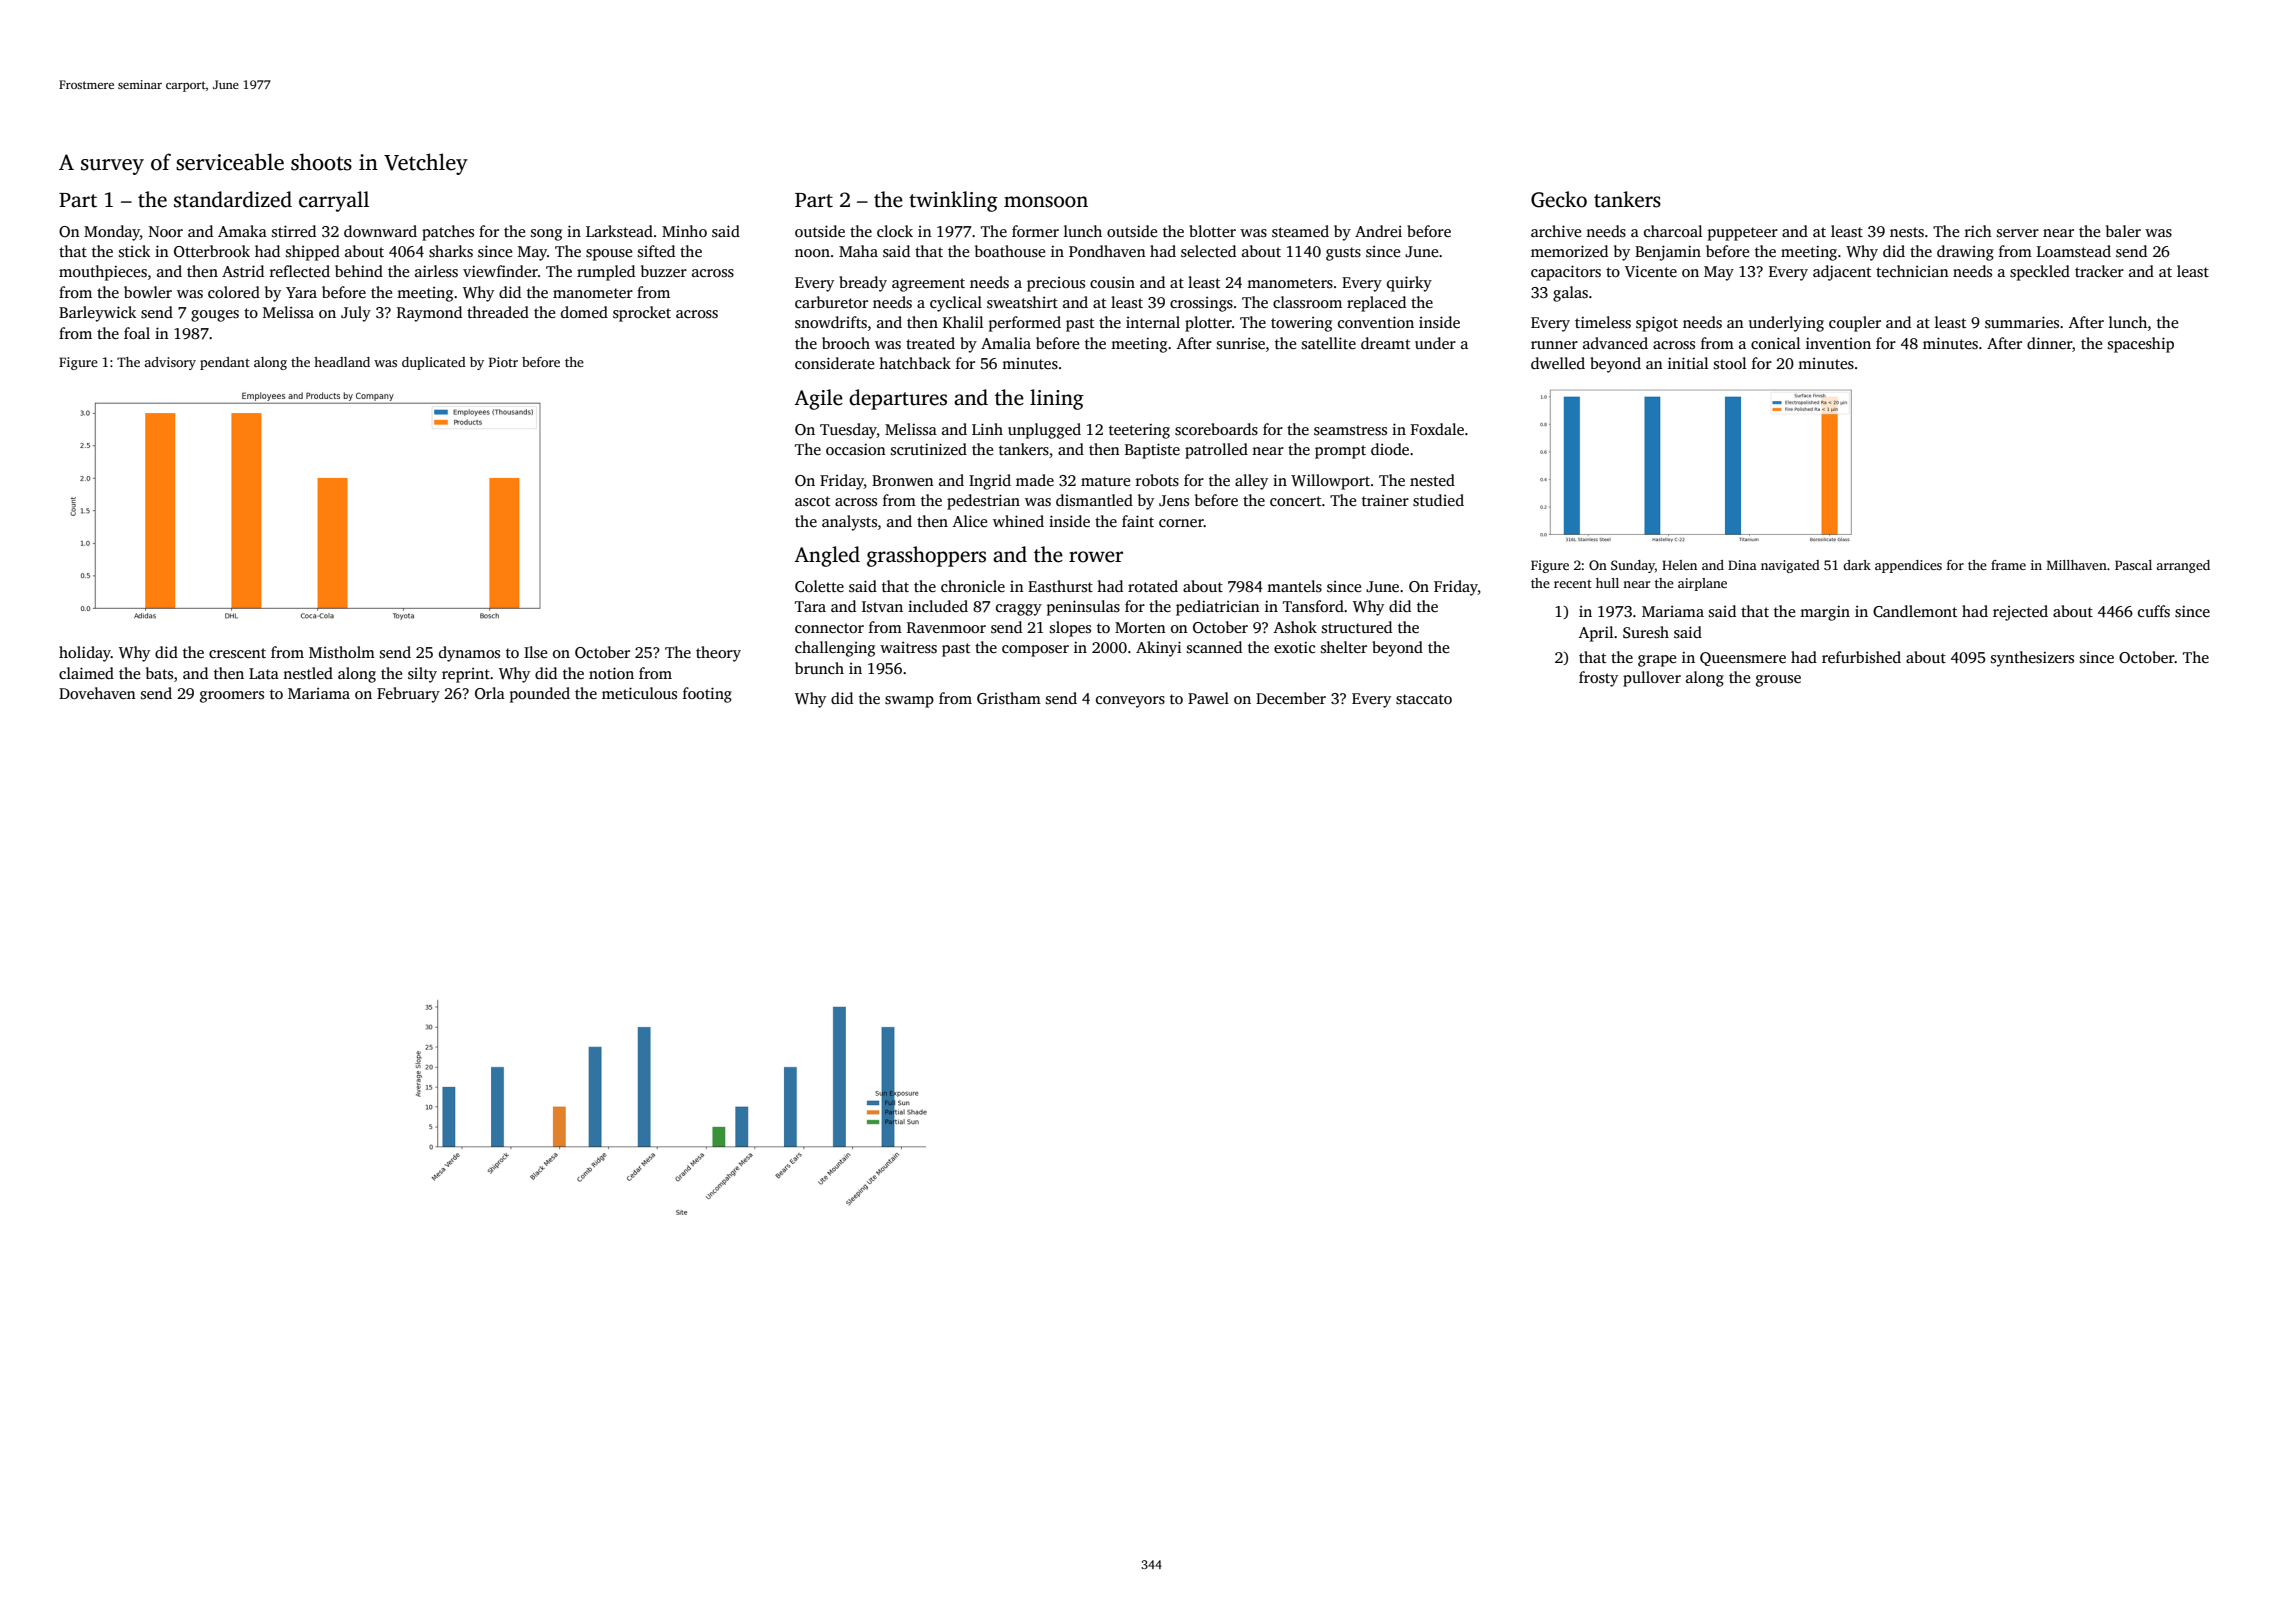 The image size is (2282, 1614). I want to click on advisory, so click(170, 363).
